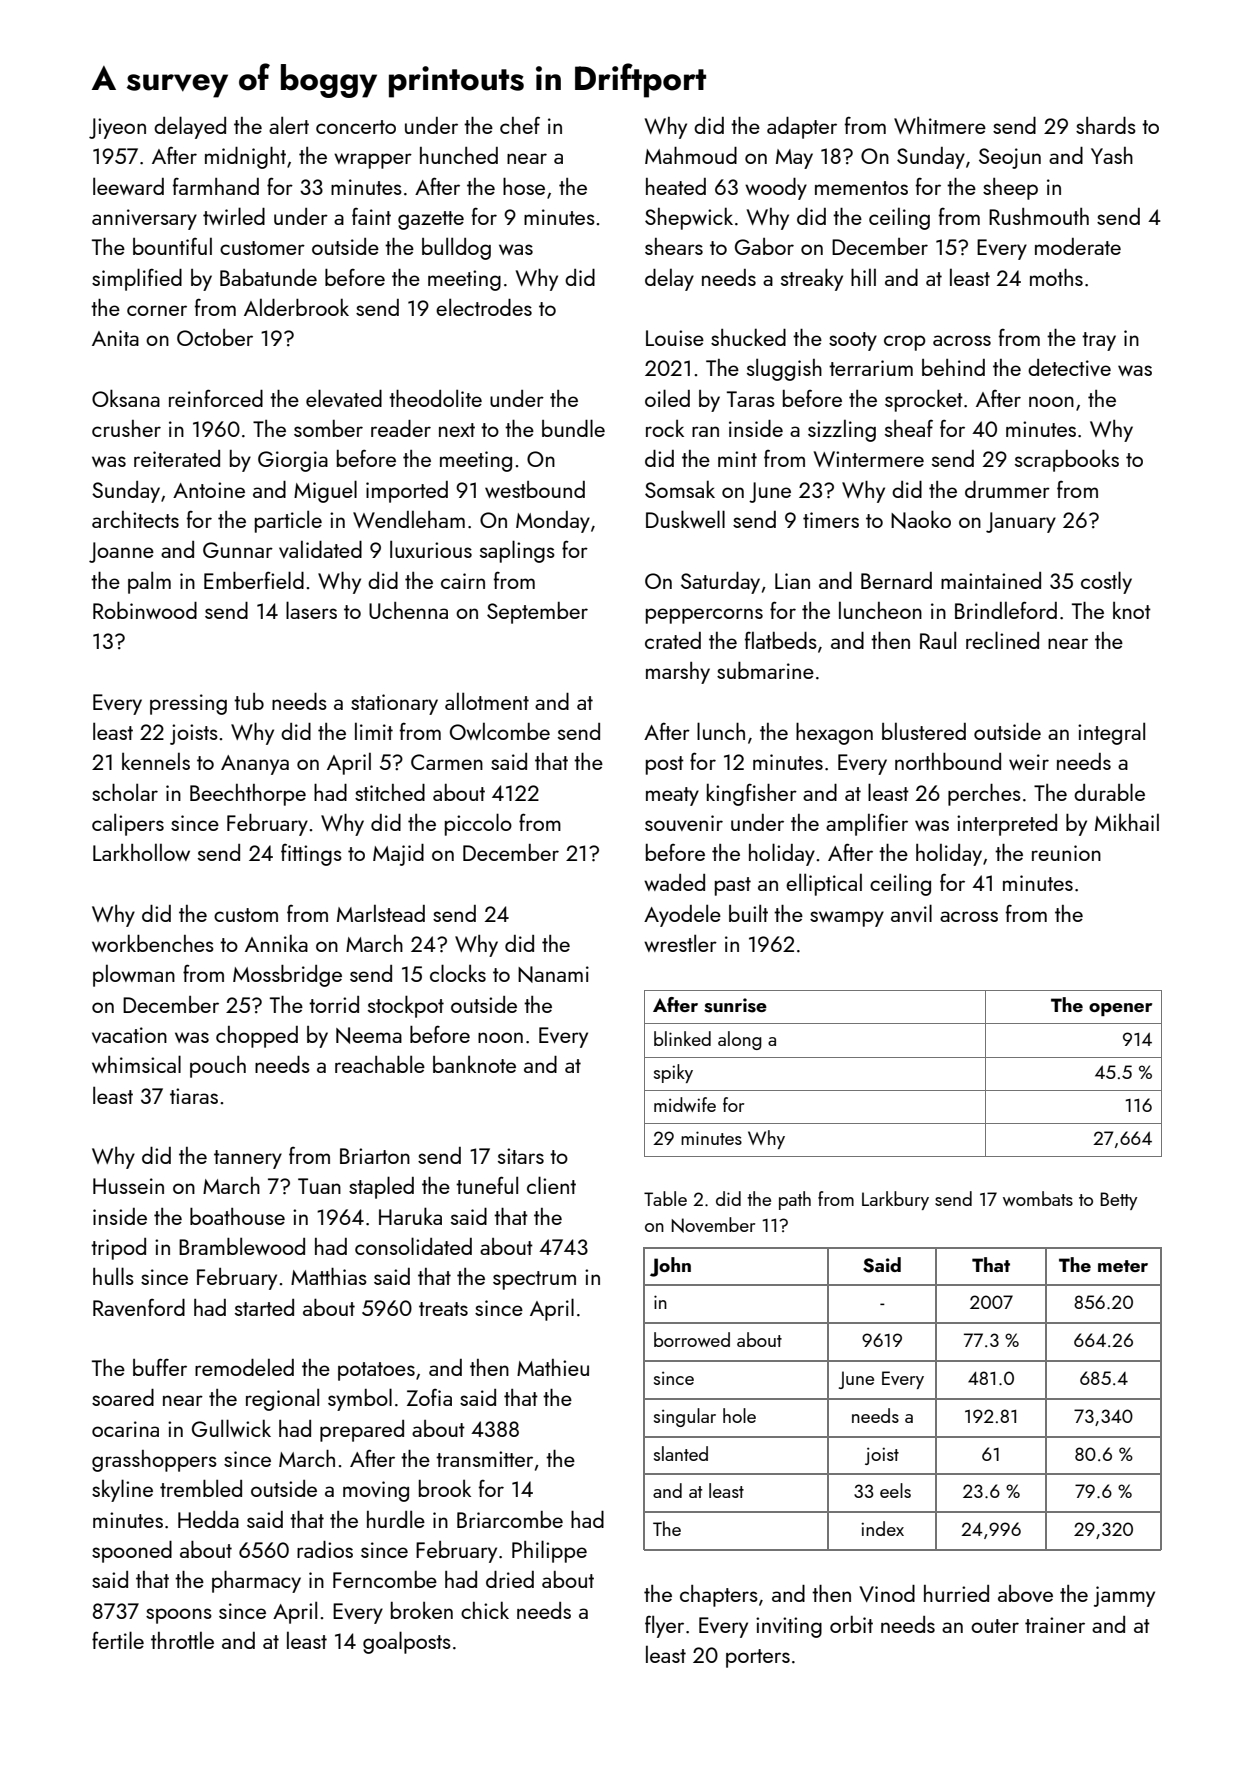  Describe the element at coordinates (375, 1156) in the screenshot. I see `Briarton` at that location.
